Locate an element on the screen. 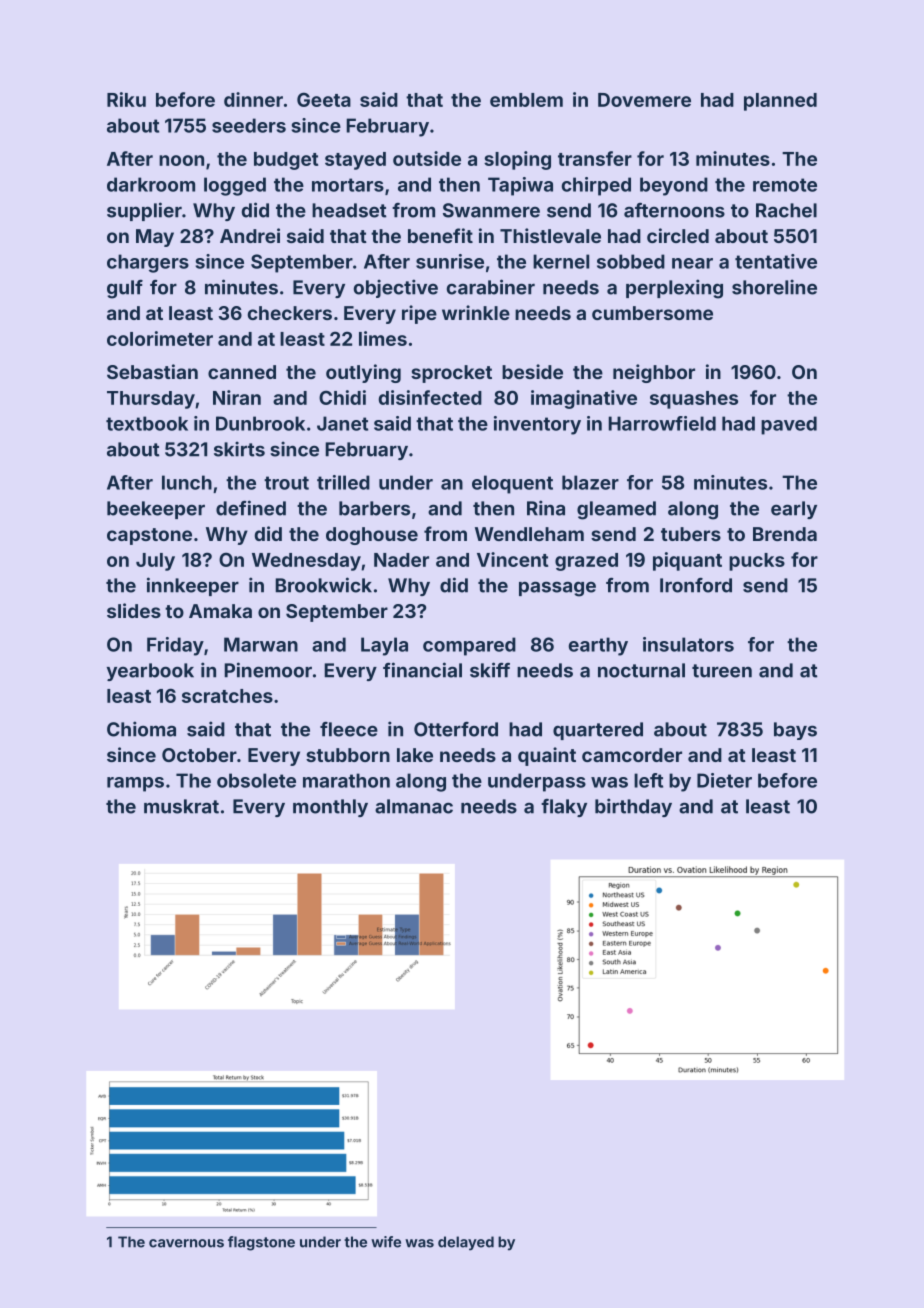 Image resolution: width=924 pixels, height=1308 pixels. bays is located at coordinates (795, 731).
